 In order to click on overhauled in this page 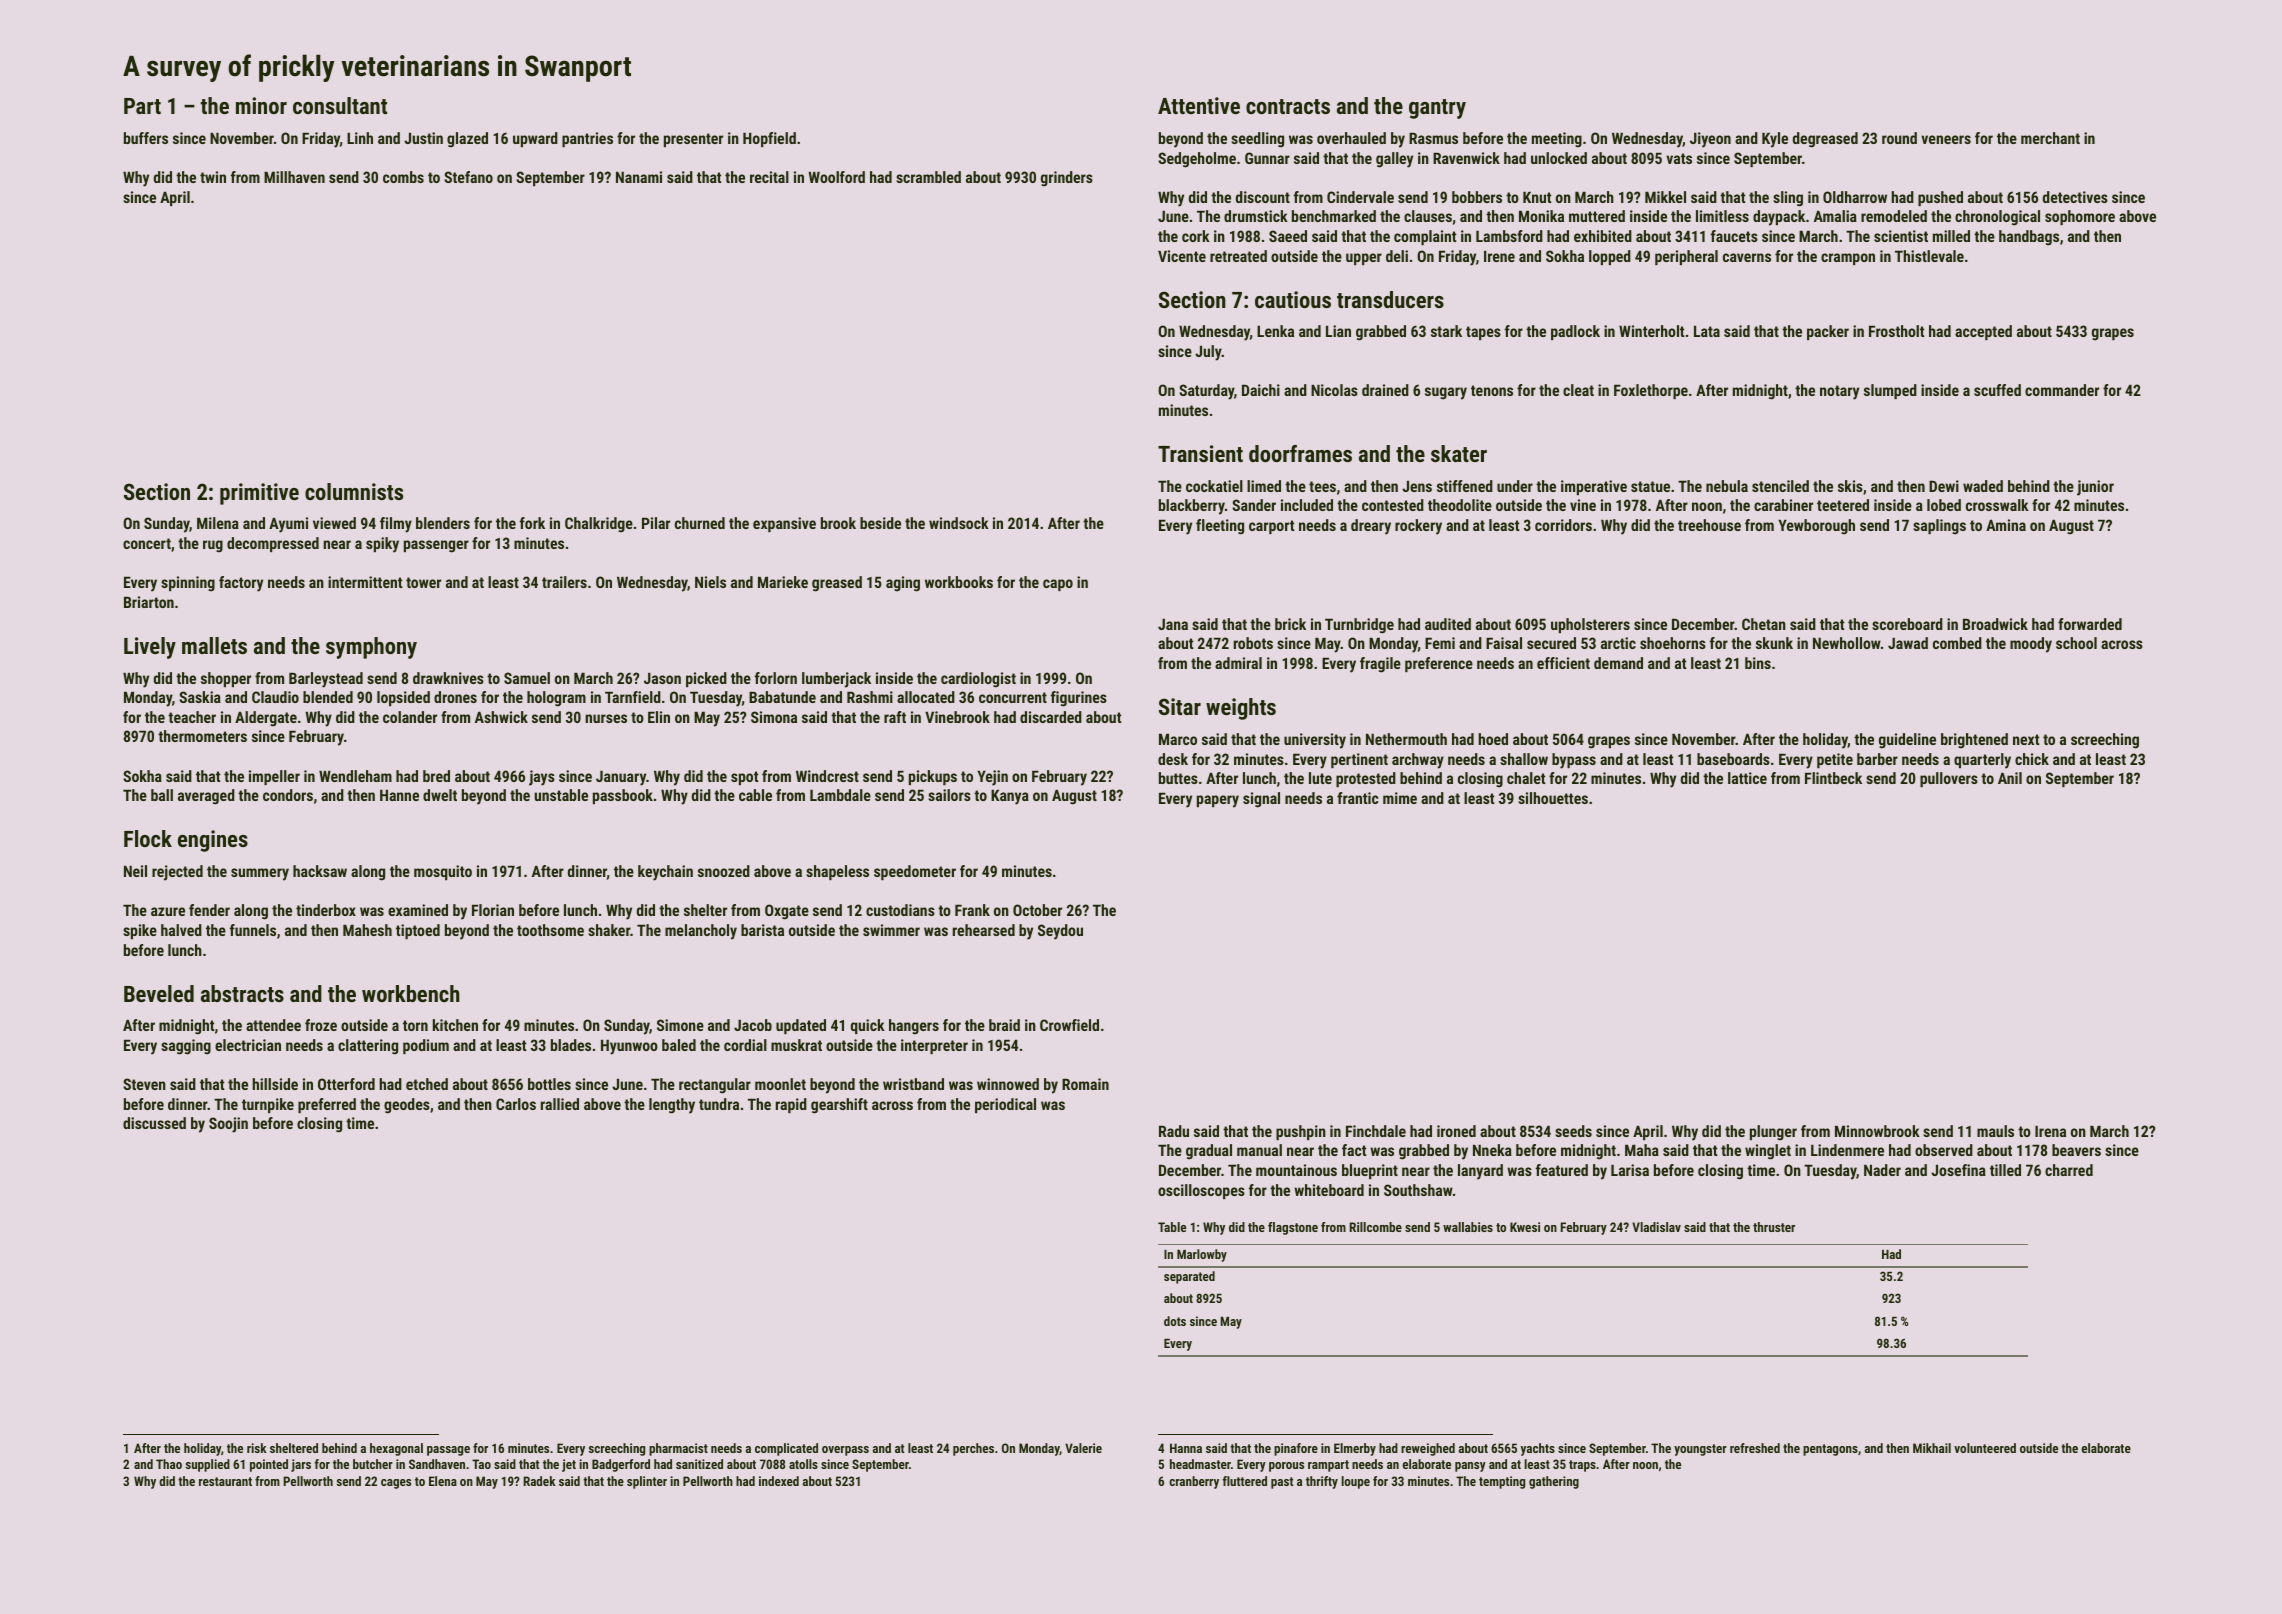, I will do `click(1351, 138)`.
